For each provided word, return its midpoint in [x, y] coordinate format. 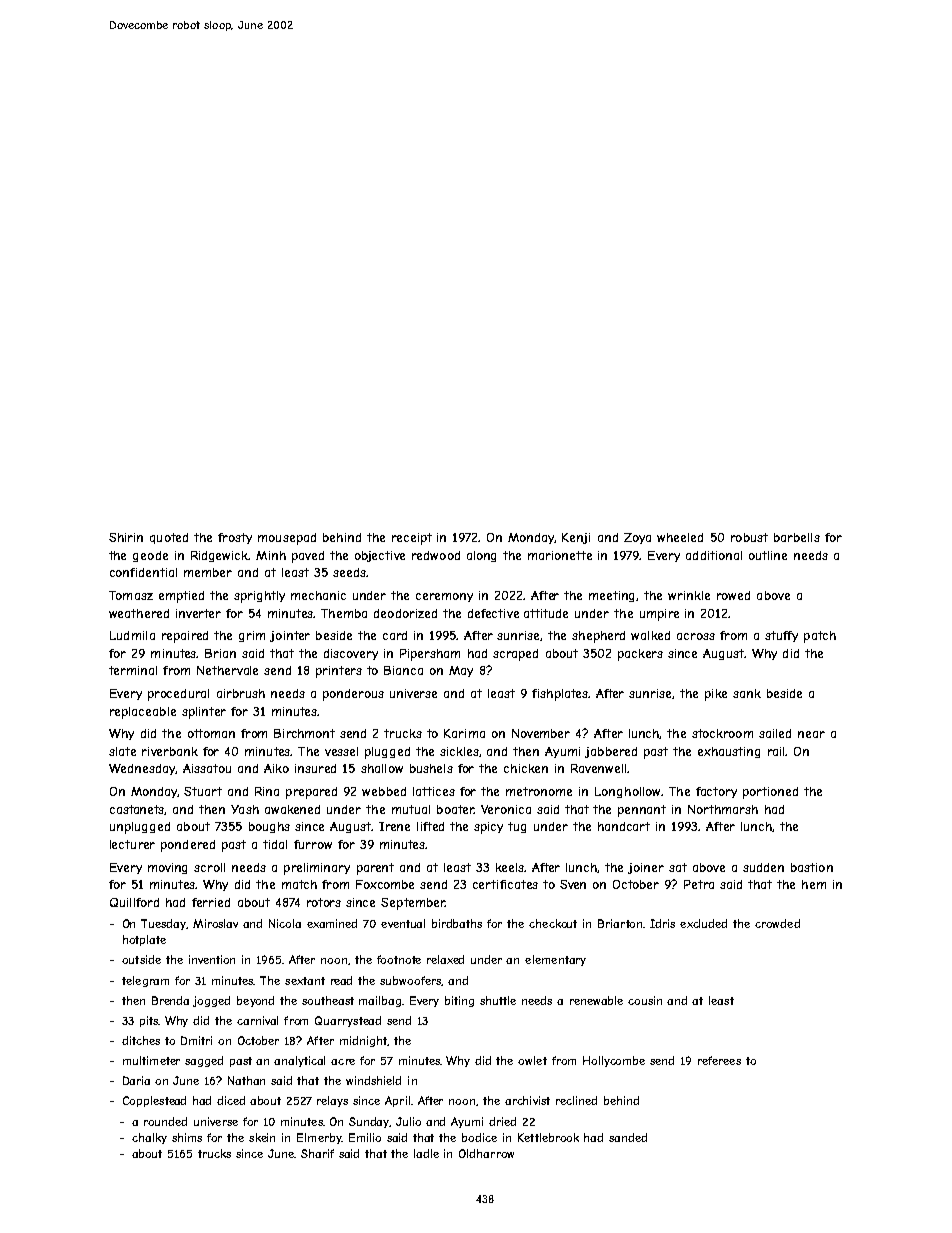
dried [502, 1121]
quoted [169, 538]
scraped [515, 655]
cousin [645, 1000]
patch [820, 637]
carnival [257, 1020]
